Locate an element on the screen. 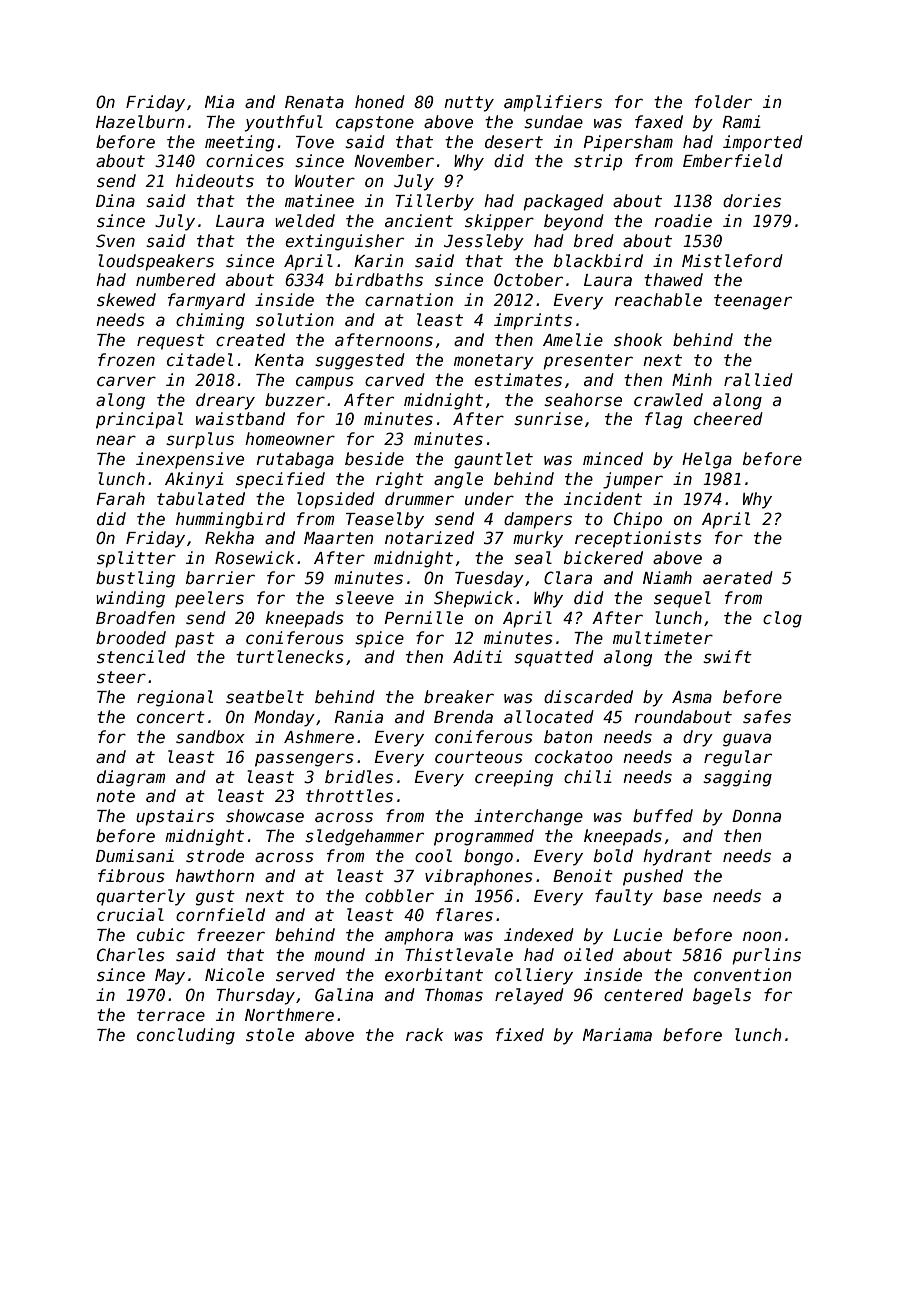 Image resolution: width=908 pixels, height=1316 pixels. purlins is located at coordinates (766, 956).
